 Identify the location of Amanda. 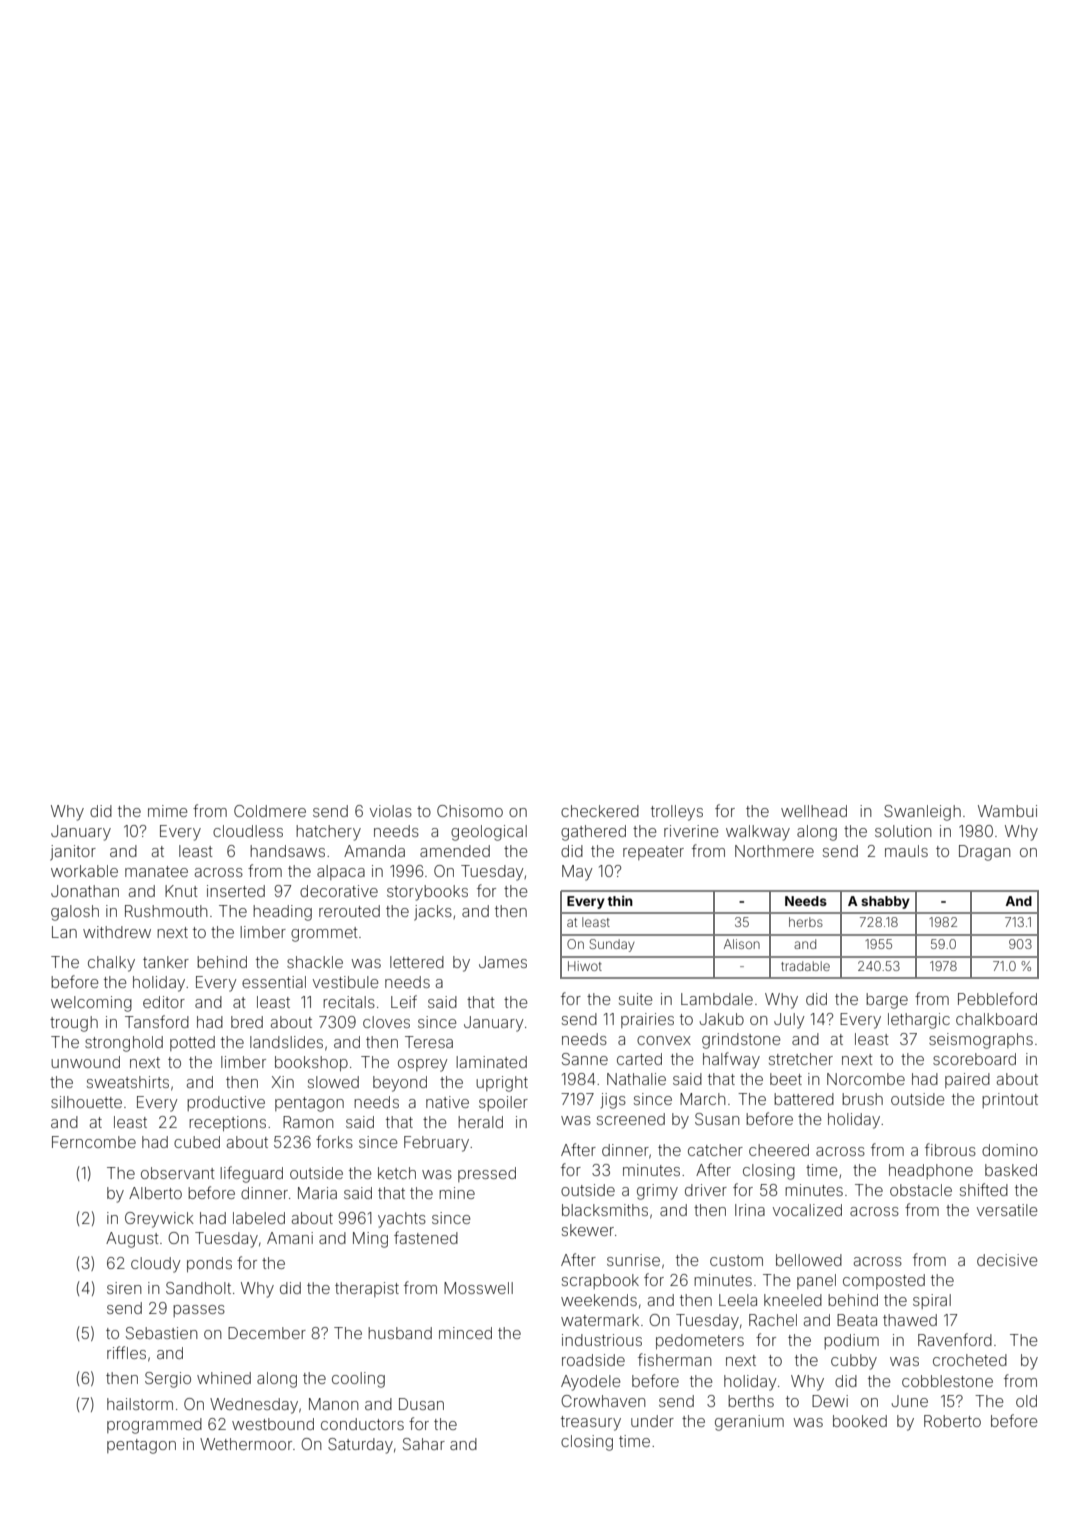
(374, 851).
